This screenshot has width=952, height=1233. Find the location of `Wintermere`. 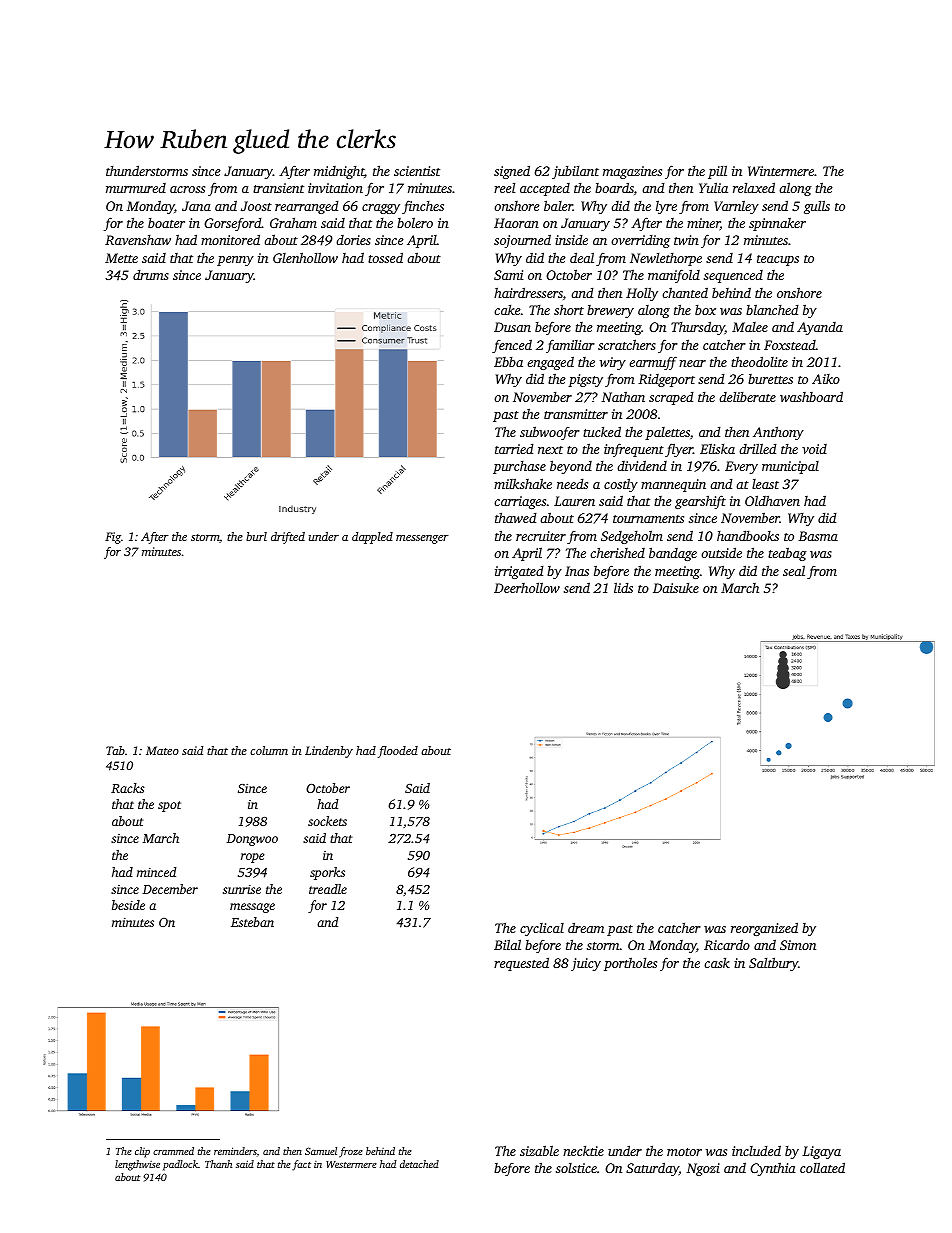

Wintermere is located at coordinates (781, 171).
